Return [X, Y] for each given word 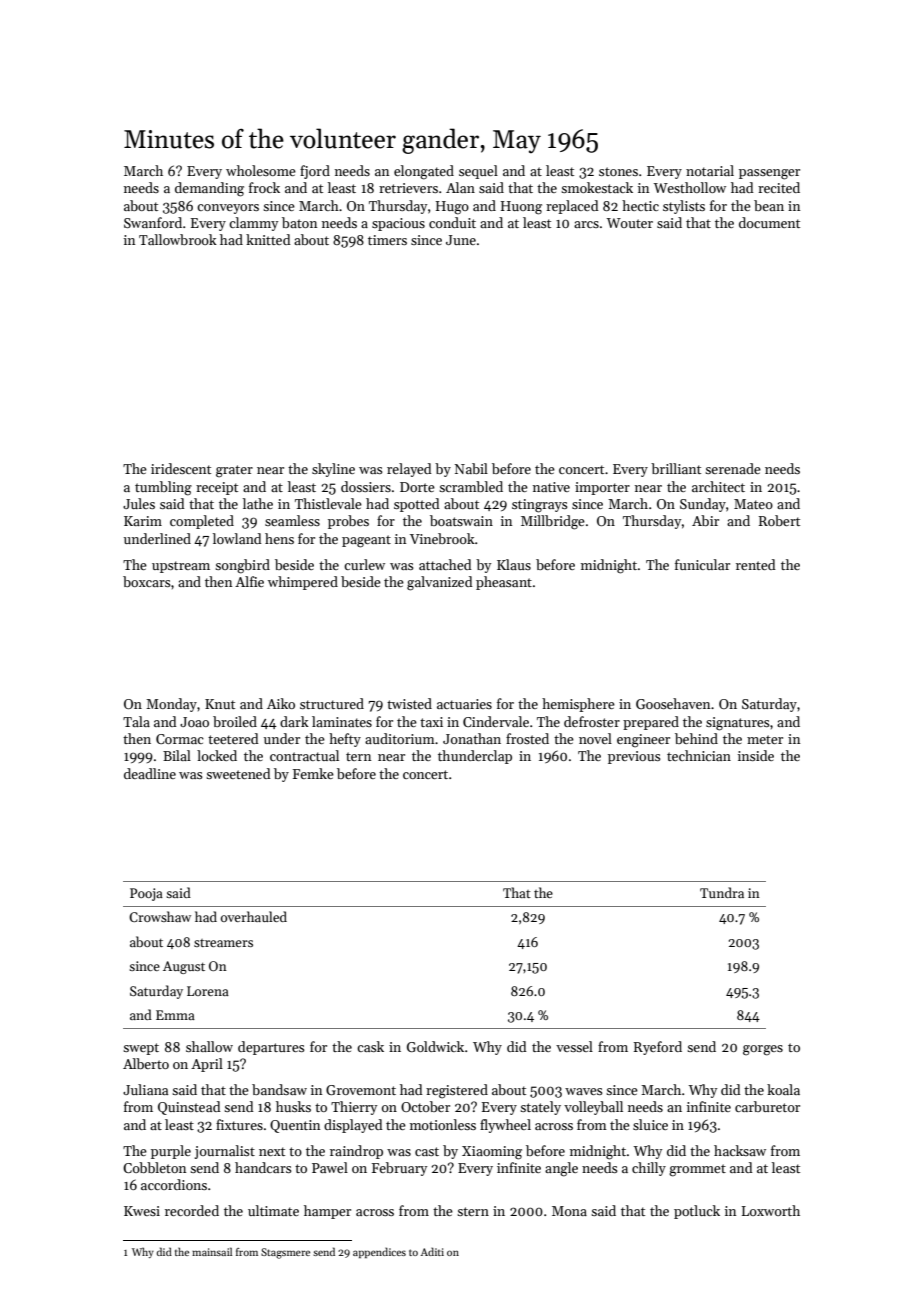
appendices [379, 1252]
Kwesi [142, 1211]
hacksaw [740, 1150]
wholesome [261, 170]
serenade [733, 468]
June [461, 240]
